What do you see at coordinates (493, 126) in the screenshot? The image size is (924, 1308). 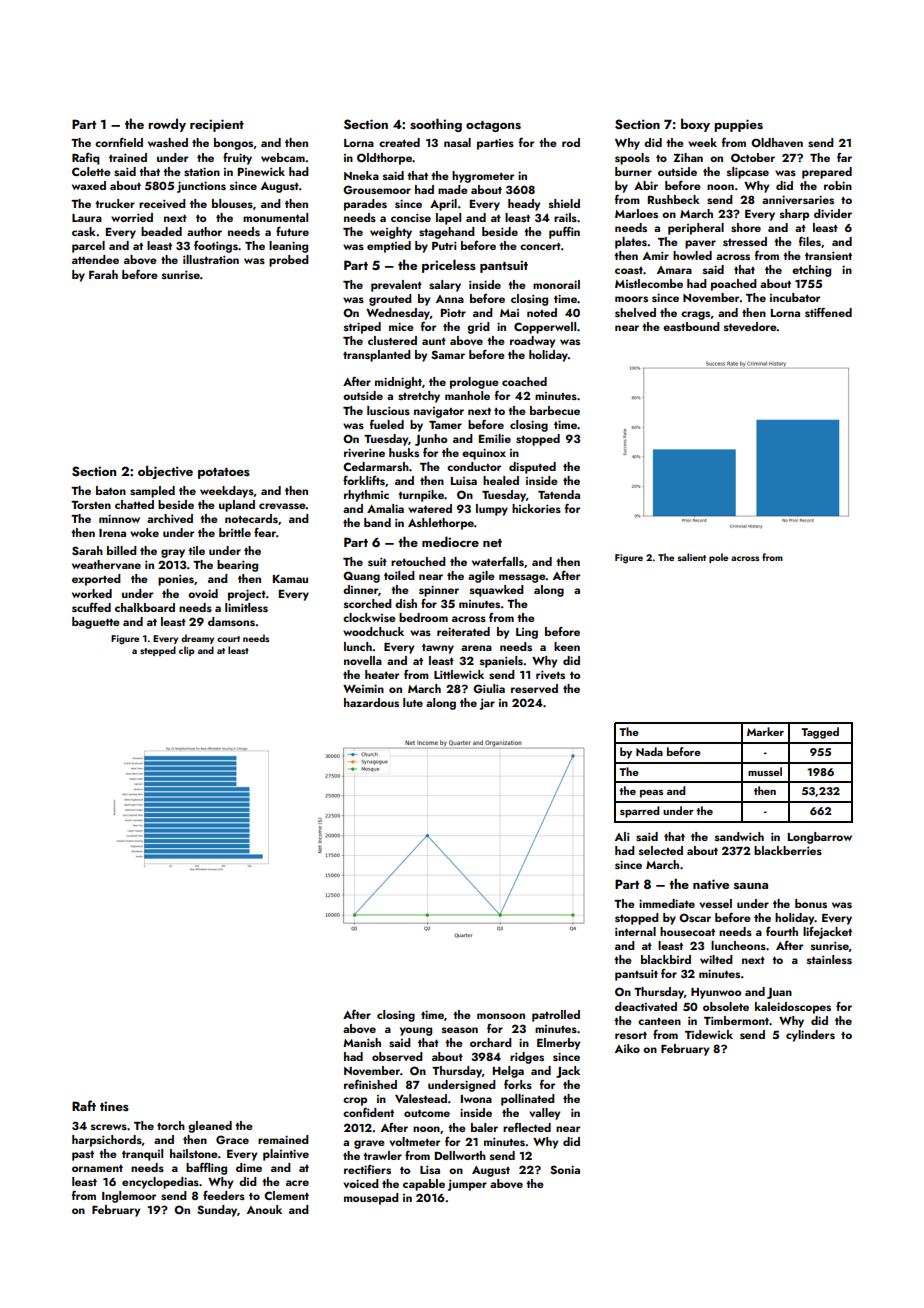 I see `octagons` at bounding box center [493, 126].
